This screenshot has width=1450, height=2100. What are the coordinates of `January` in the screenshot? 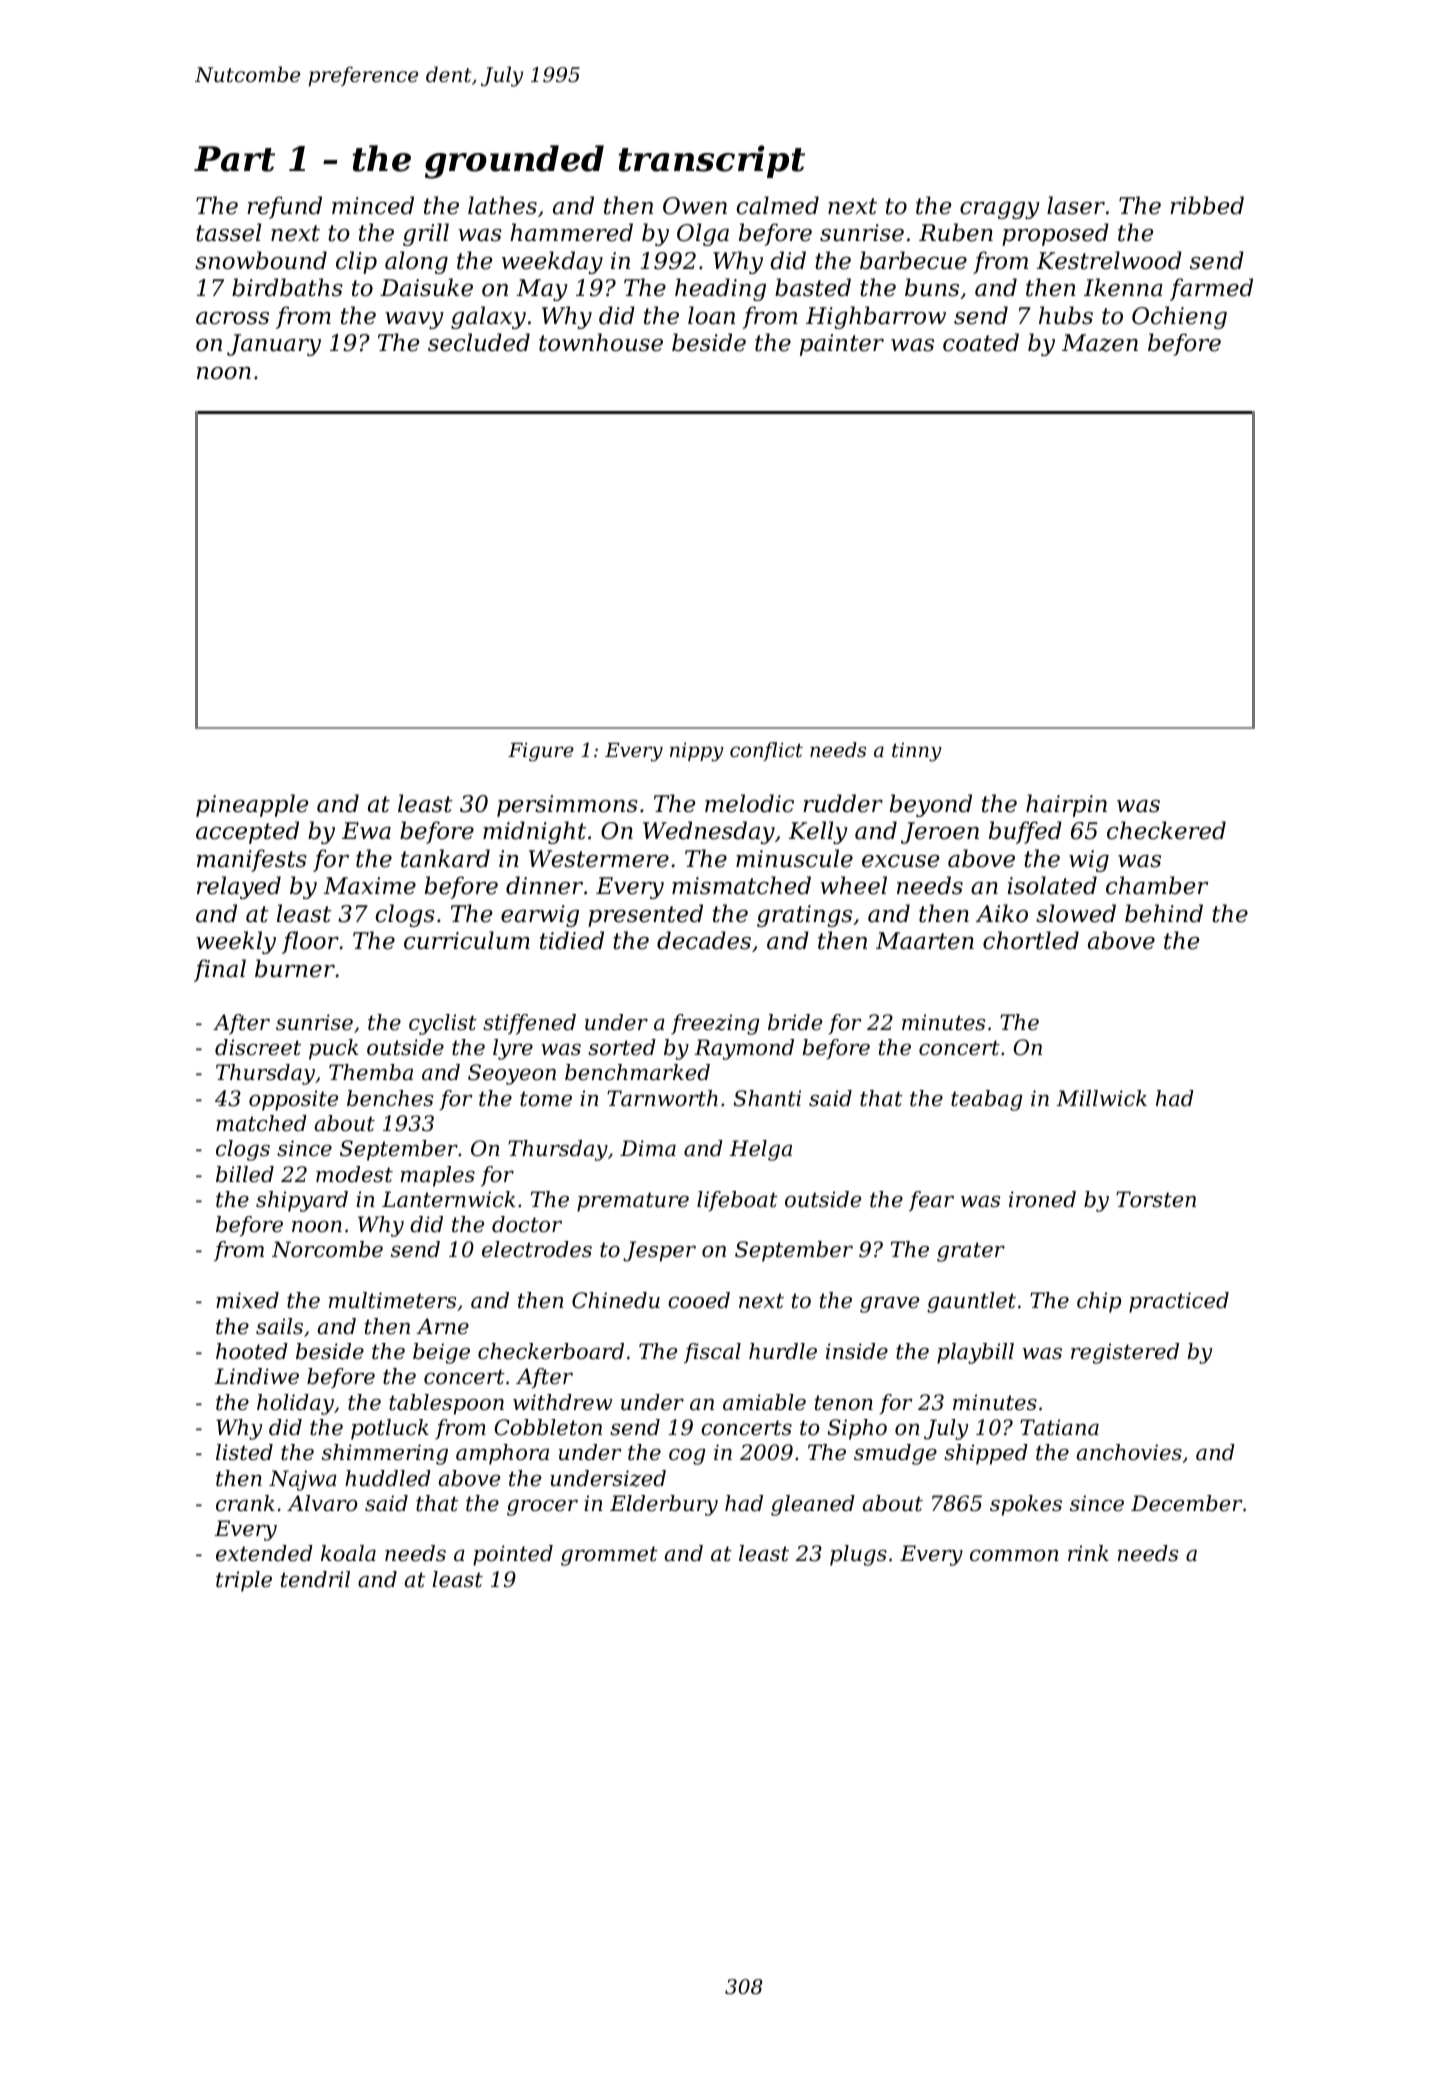 It's located at (274, 345).
